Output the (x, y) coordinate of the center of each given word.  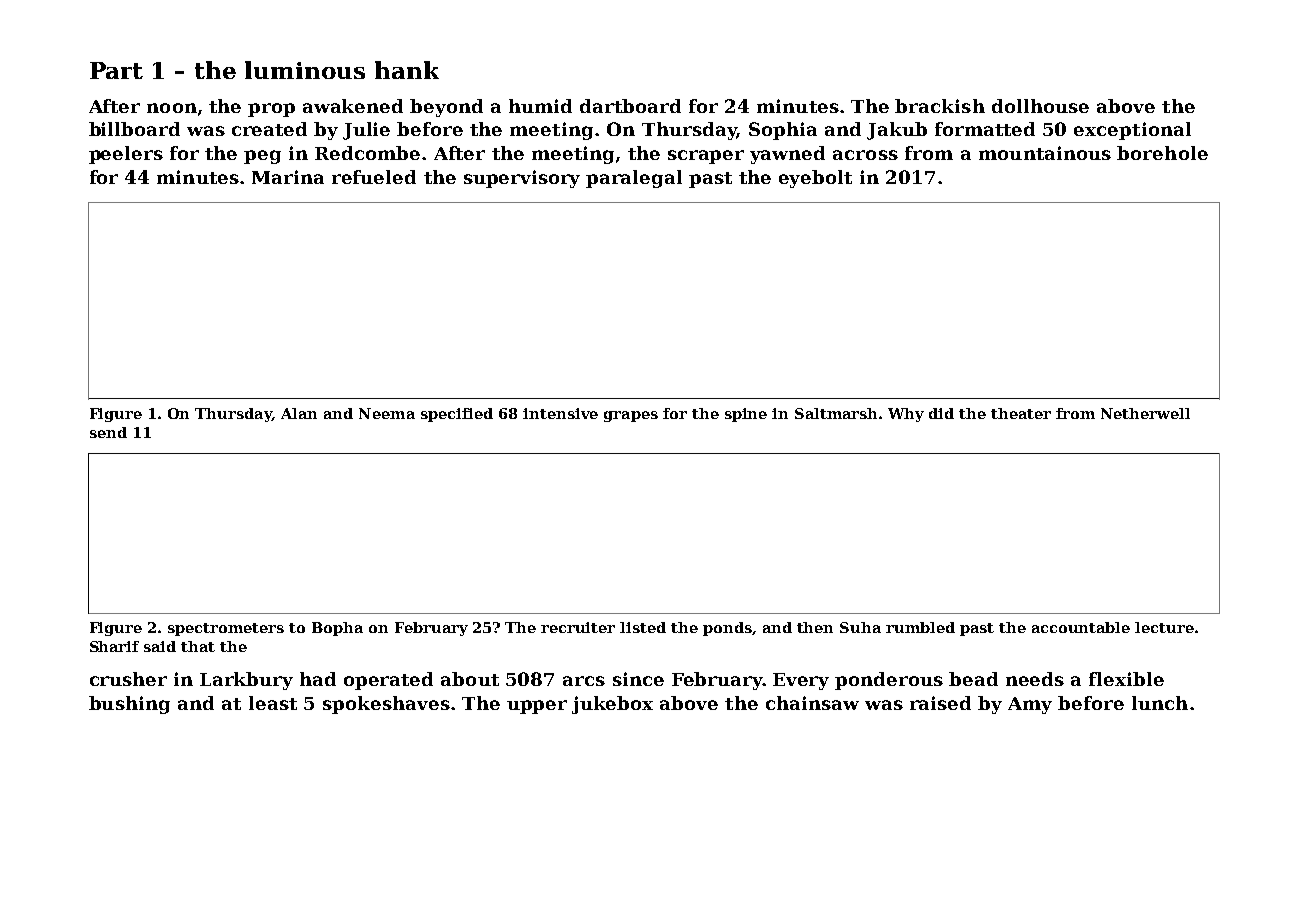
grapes (631, 416)
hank (407, 70)
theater (1021, 413)
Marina (288, 177)
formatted (985, 129)
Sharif (114, 646)
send (108, 432)
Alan (299, 413)
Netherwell (1145, 413)
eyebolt (815, 179)
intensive (560, 413)
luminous (305, 70)
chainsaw (812, 703)
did (941, 413)
